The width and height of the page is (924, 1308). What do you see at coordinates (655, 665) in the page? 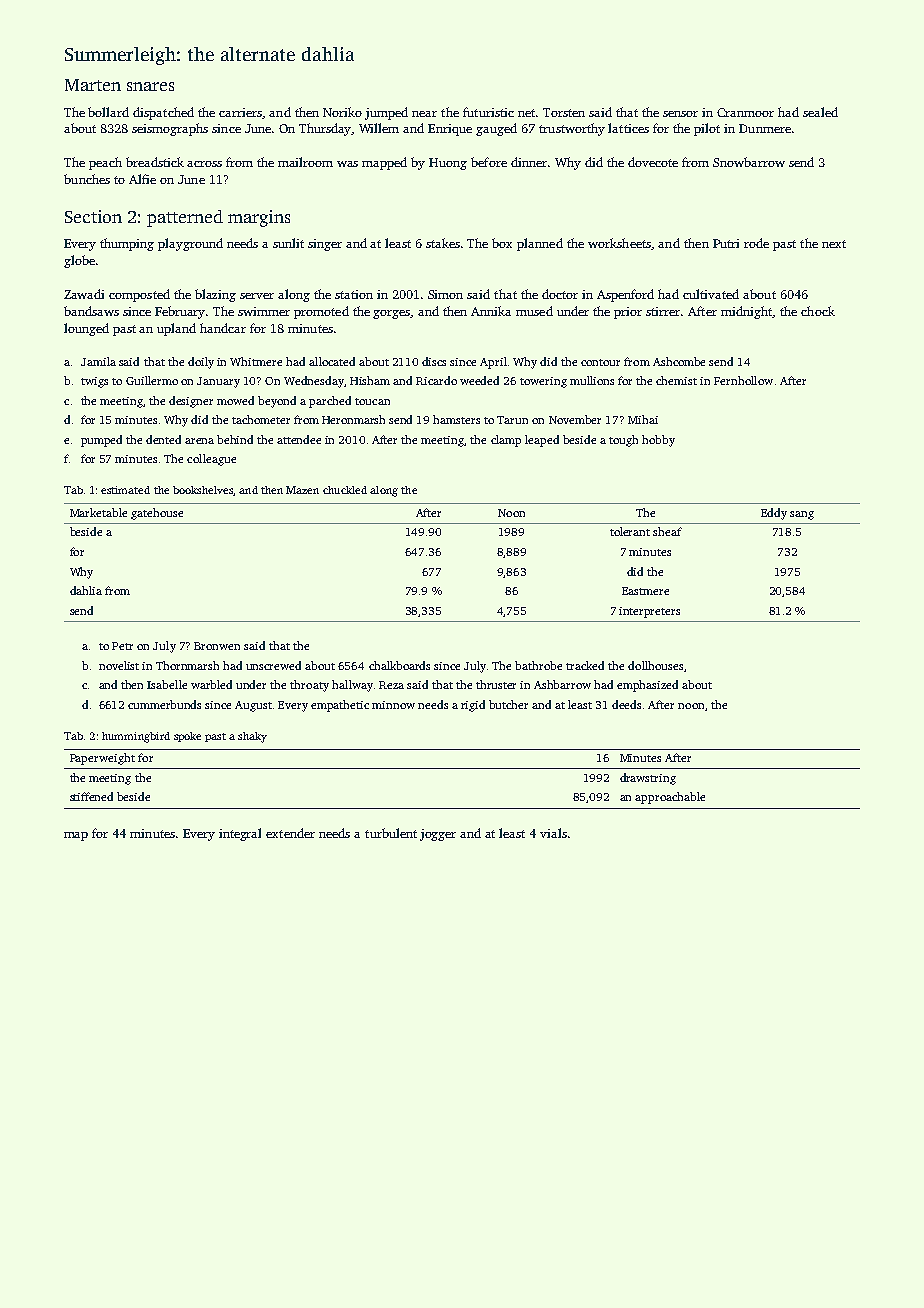
I see `dollhouses` at bounding box center [655, 665].
